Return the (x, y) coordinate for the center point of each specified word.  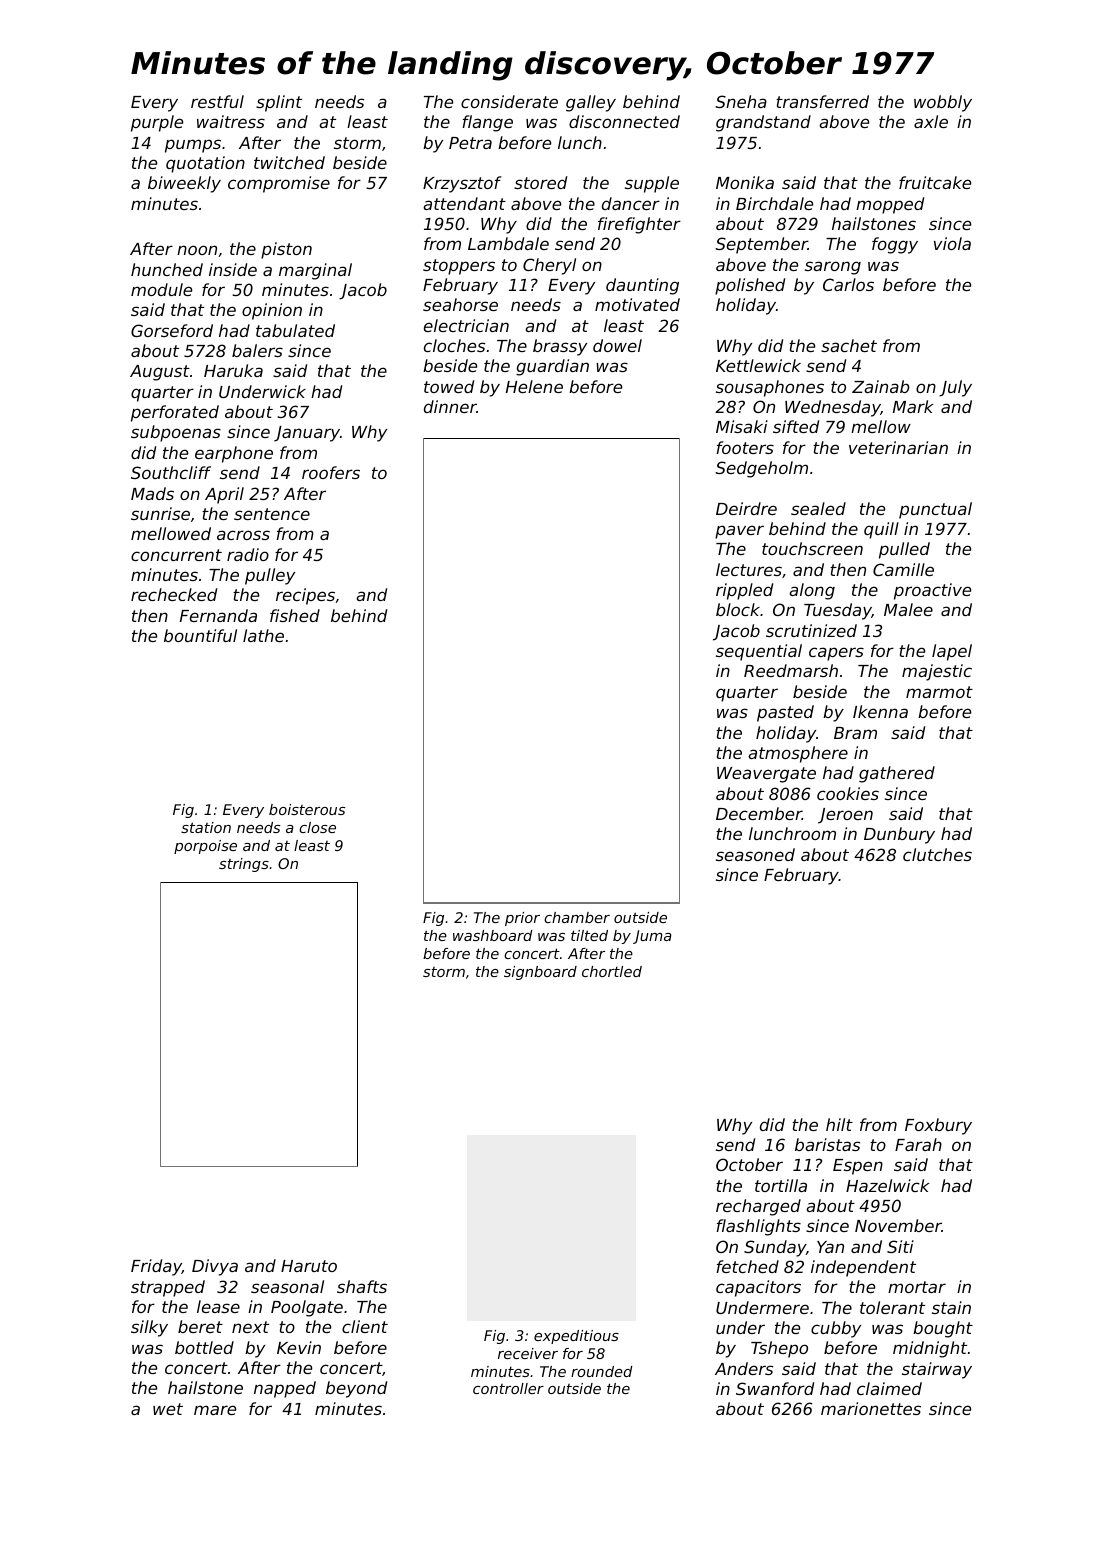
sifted (796, 426)
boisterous (307, 809)
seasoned (755, 854)
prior (522, 919)
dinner (450, 406)
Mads (152, 493)
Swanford (775, 1388)
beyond (356, 1389)
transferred (822, 101)
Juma (652, 937)
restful (217, 101)
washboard (493, 935)
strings (244, 865)
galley (591, 103)
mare (215, 1410)
